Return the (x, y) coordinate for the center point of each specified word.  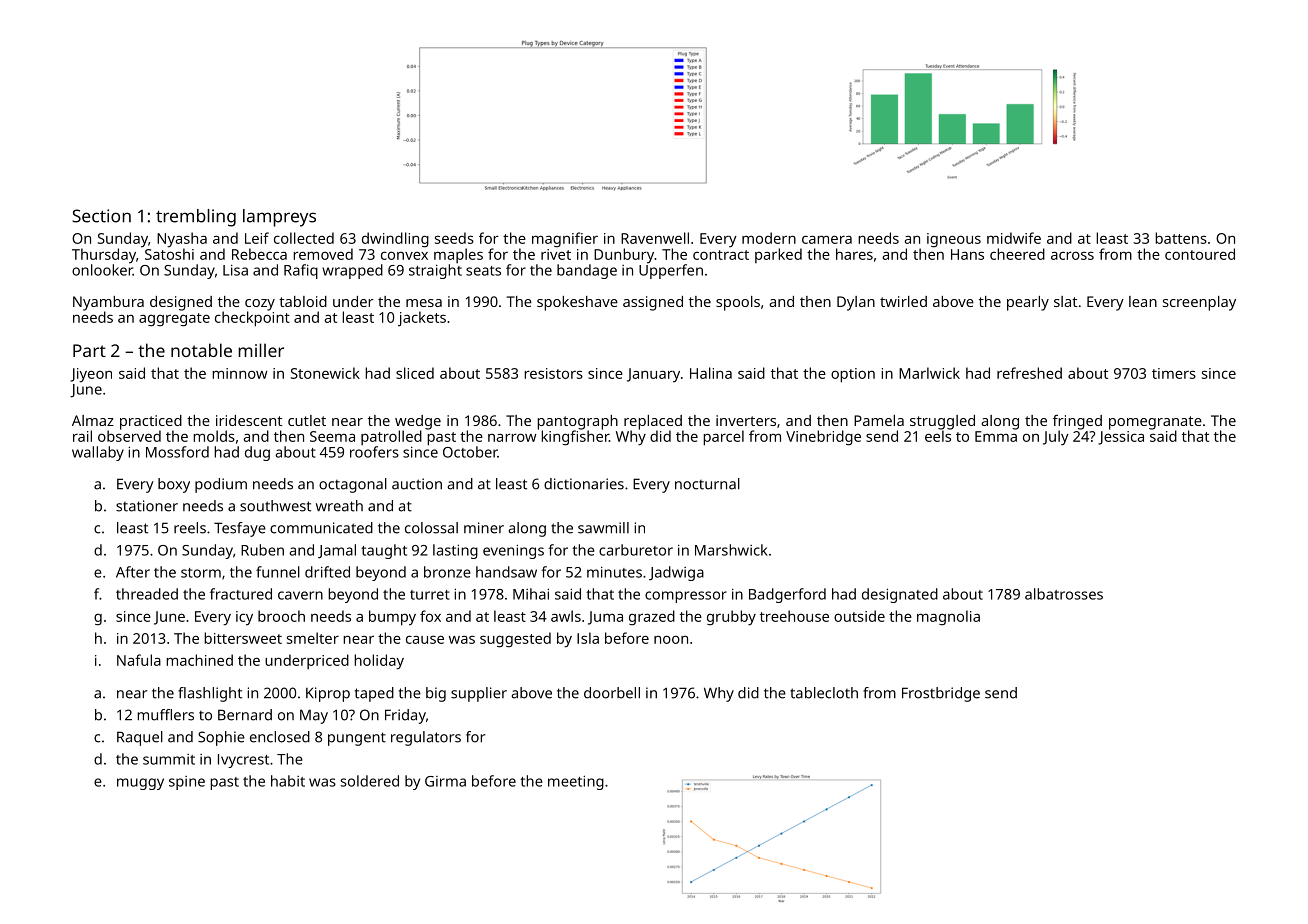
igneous (954, 240)
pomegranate (1155, 423)
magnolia (948, 618)
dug (257, 453)
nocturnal (707, 484)
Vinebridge (823, 438)
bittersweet (243, 638)
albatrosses (1064, 594)
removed (323, 254)
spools (738, 303)
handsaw (506, 572)
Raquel (140, 738)
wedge (418, 422)
